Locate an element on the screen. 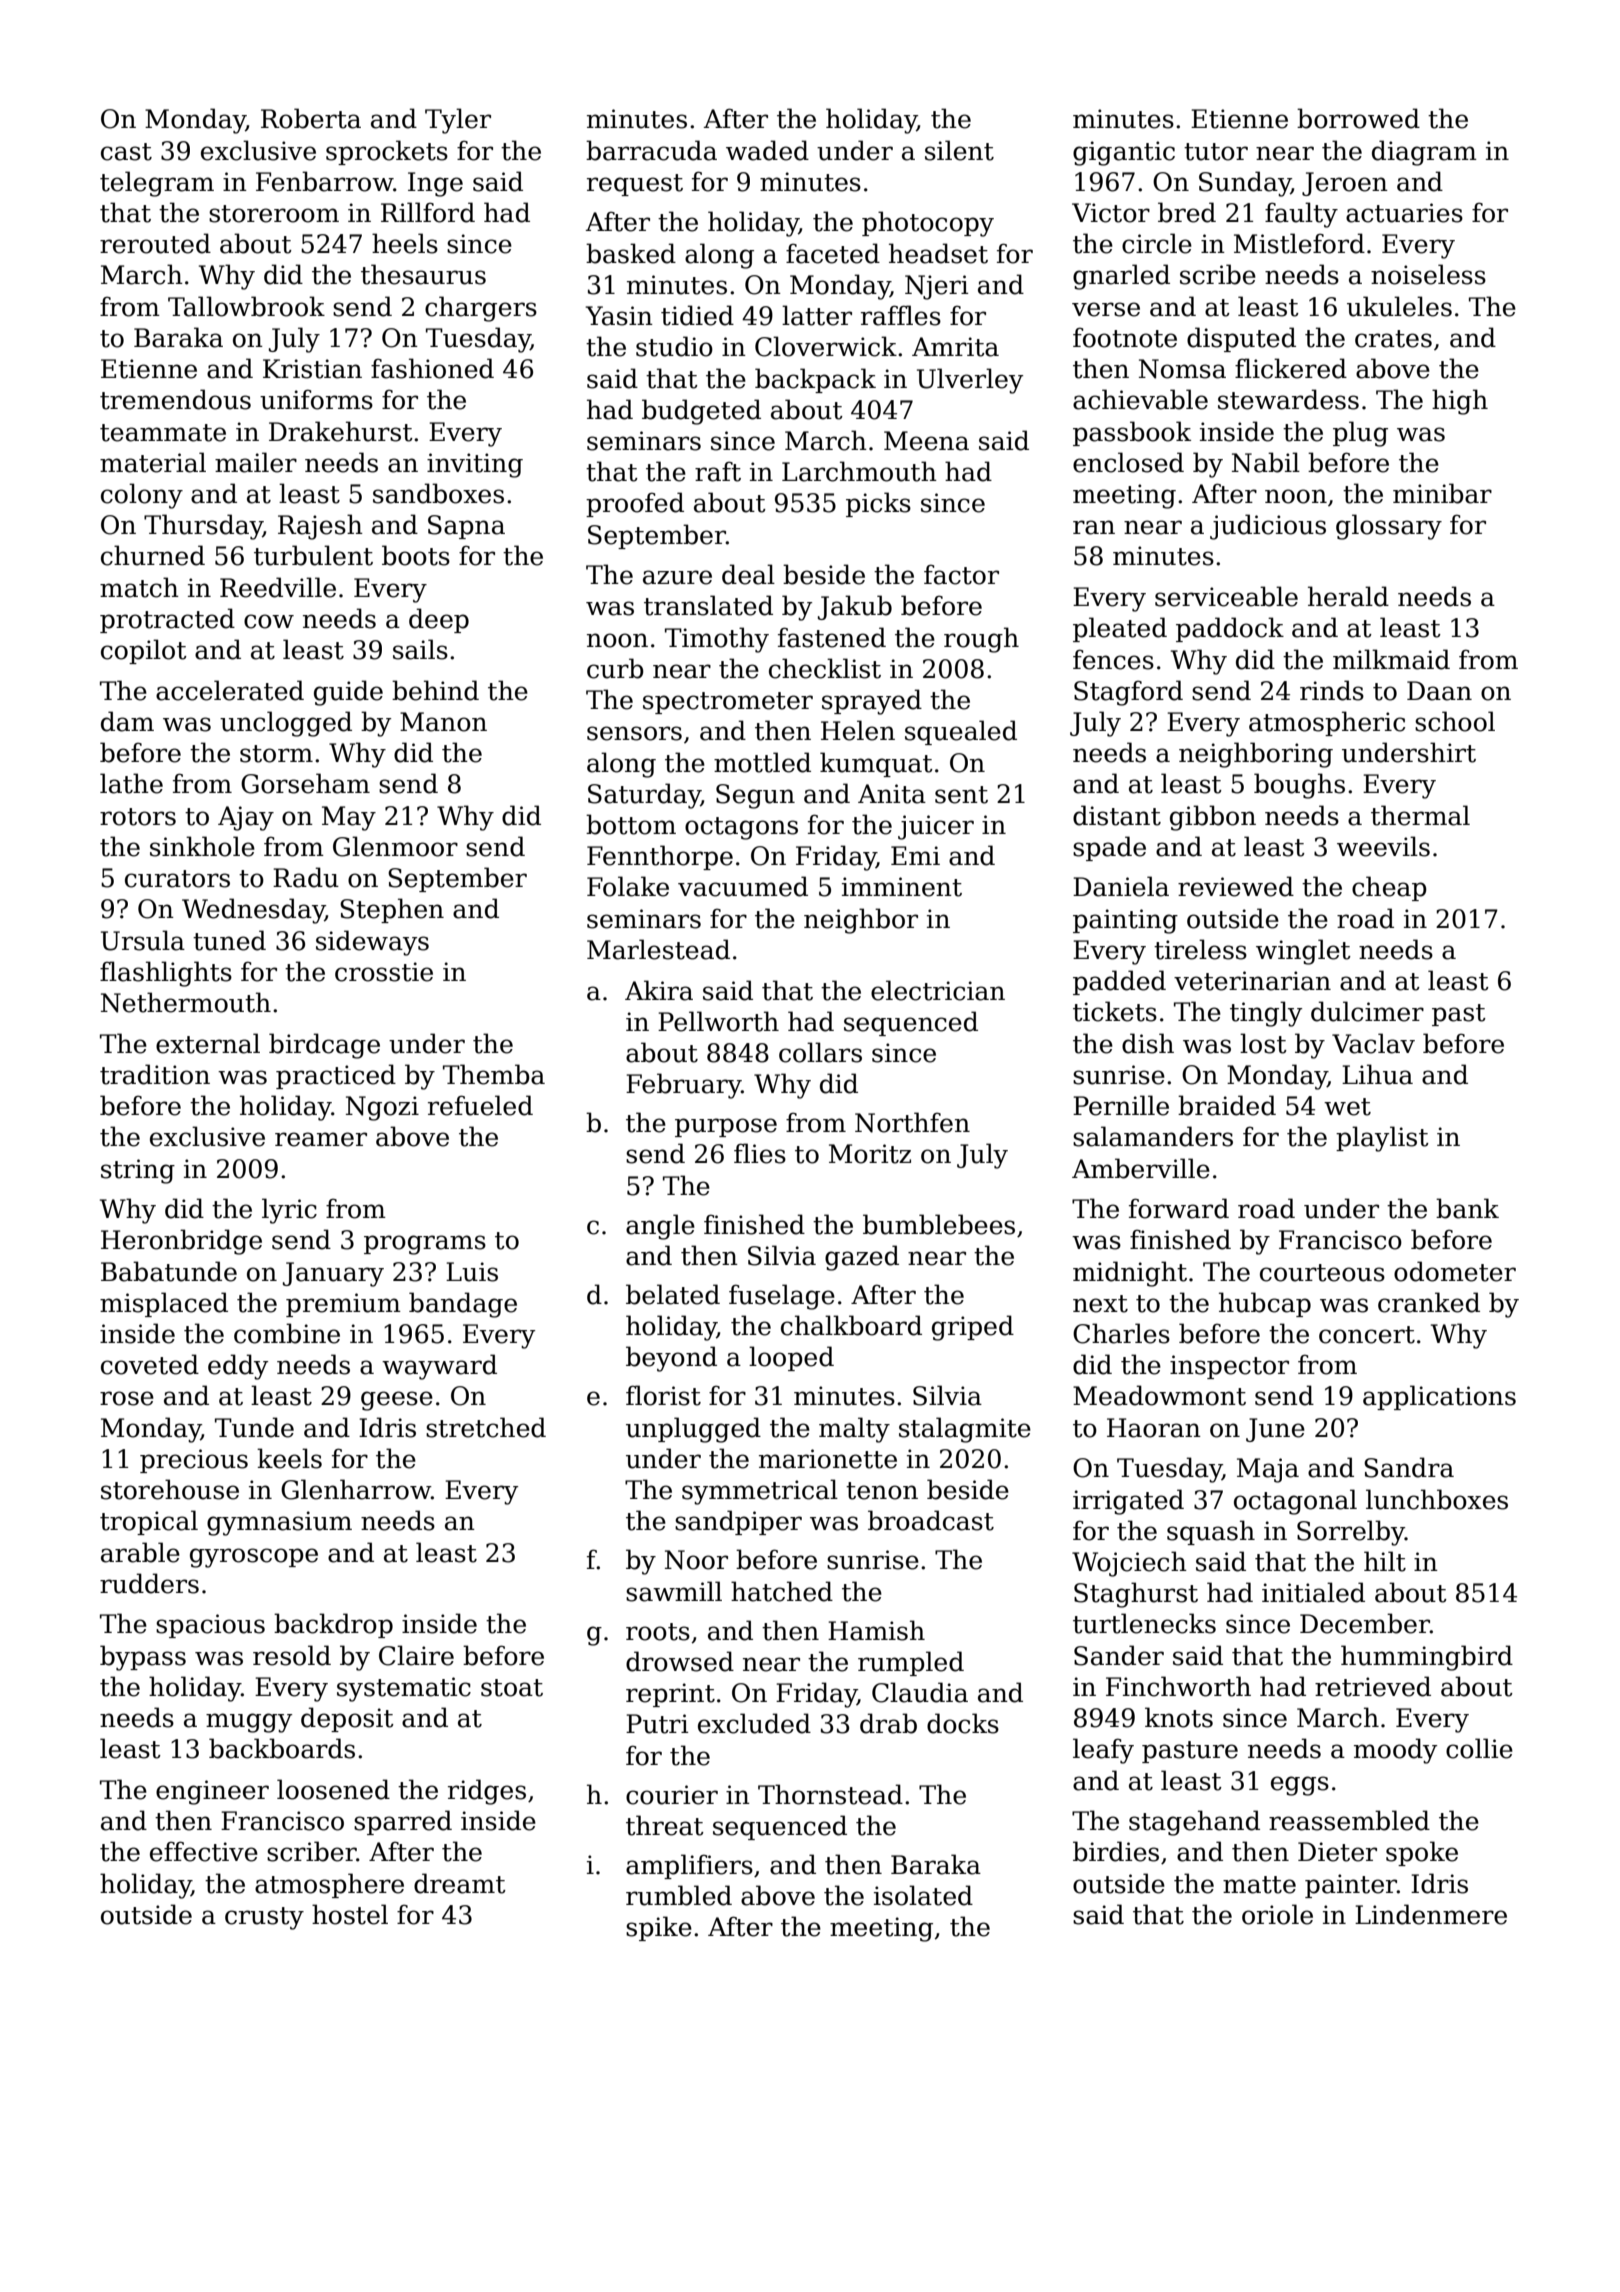  hostel is located at coordinates (350, 1914).
